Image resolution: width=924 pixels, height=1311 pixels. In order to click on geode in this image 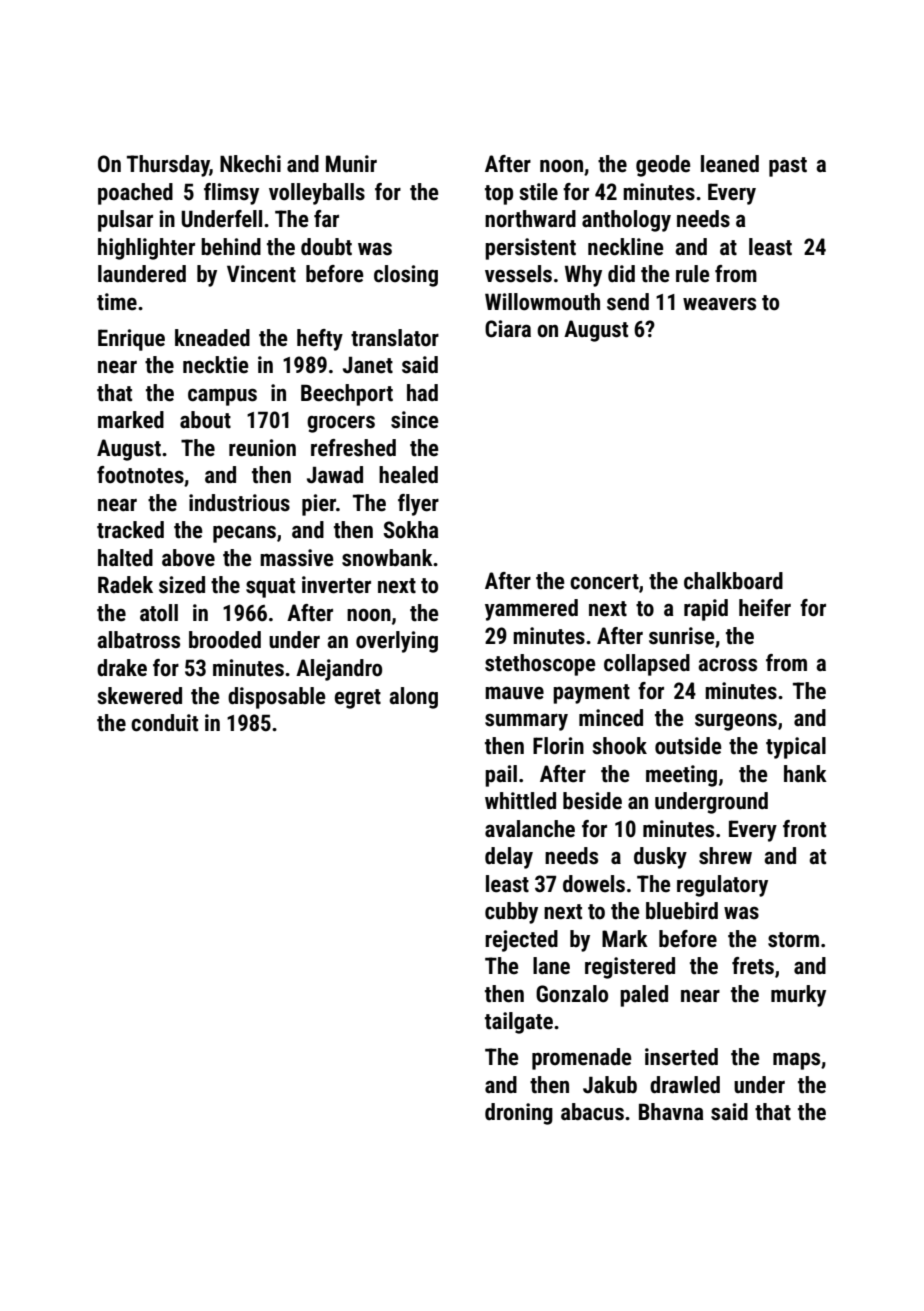, I will do `click(663, 166)`.
